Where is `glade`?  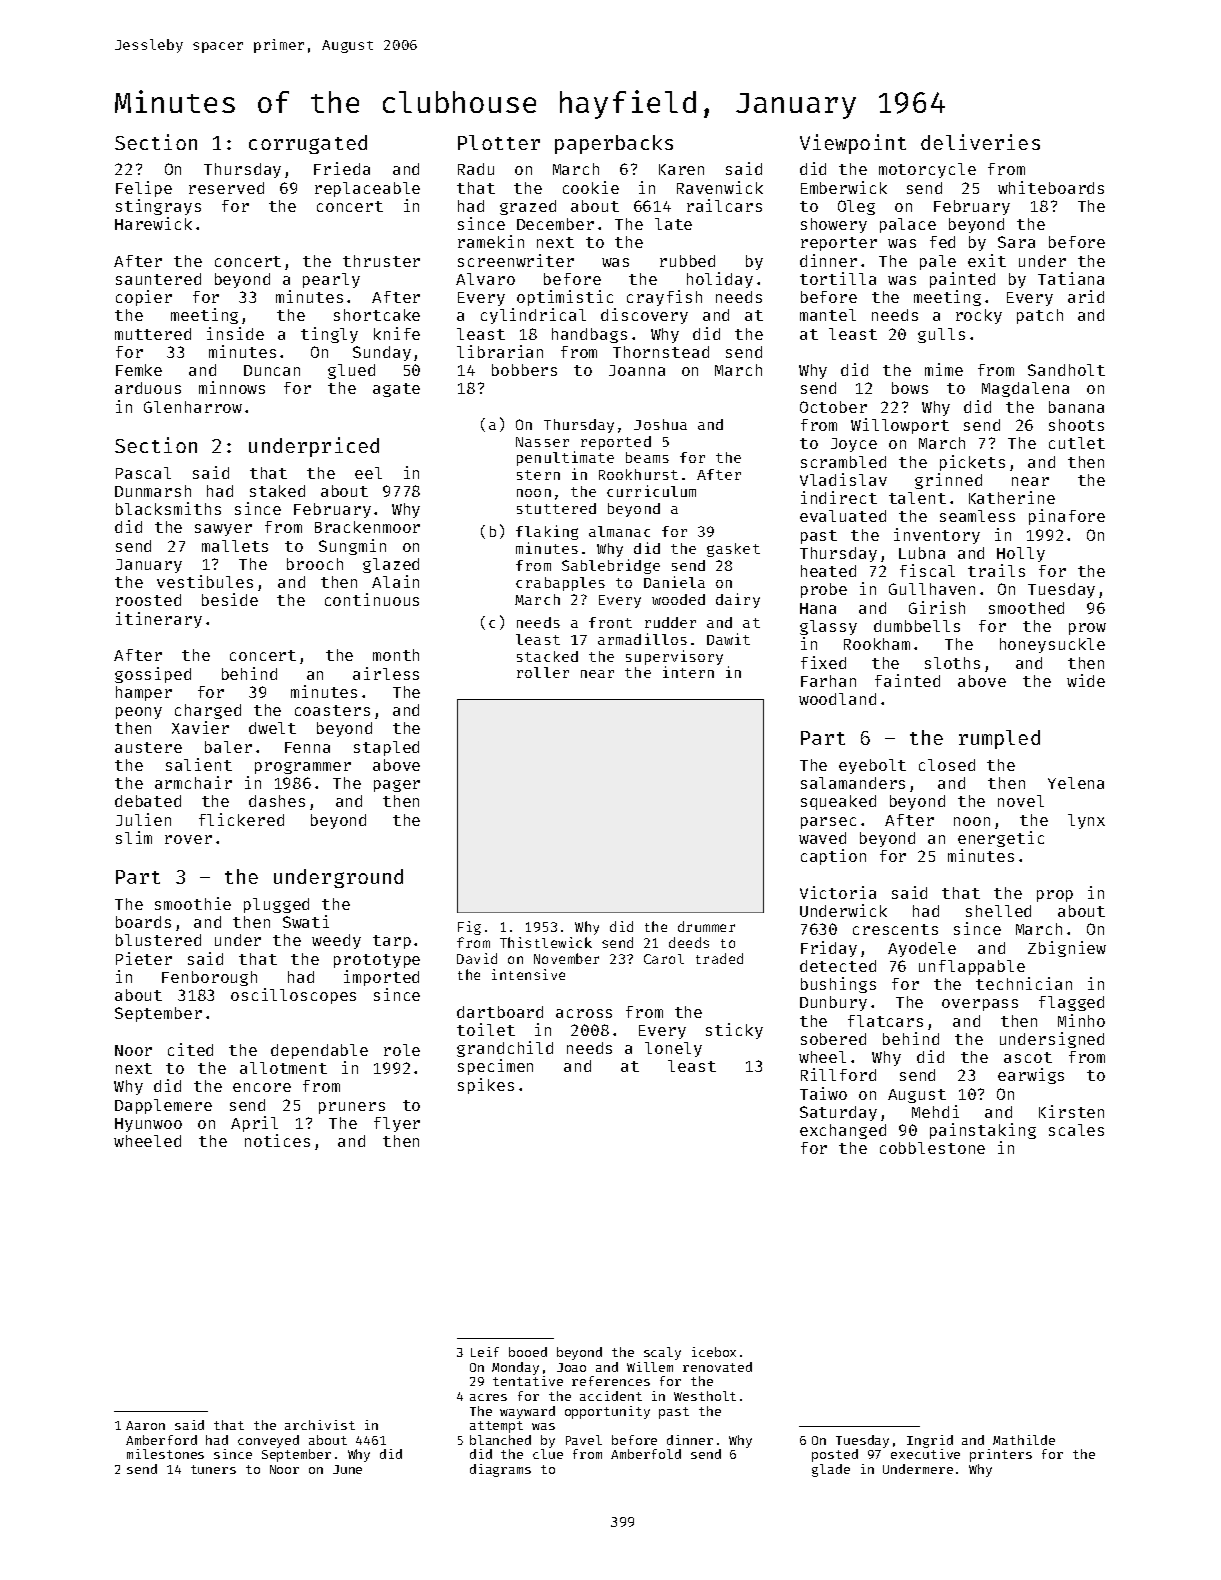
glade is located at coordinates (831, 1470).
